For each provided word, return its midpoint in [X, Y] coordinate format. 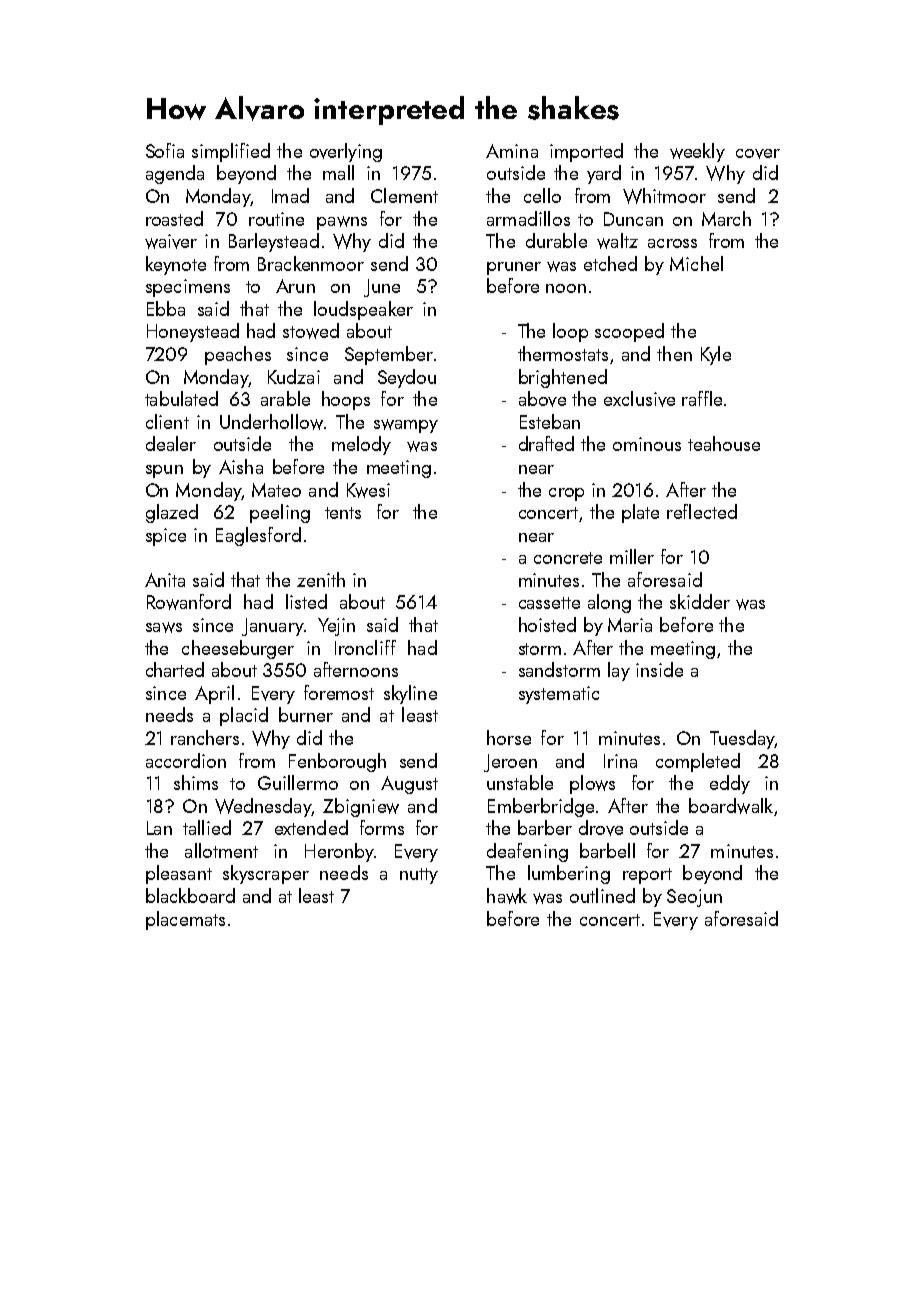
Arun [295, 286]
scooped [629, 332]
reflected [702, 511]
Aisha [241, 466]
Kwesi [368, 490]
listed [306, 601]
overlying [346, 152]
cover [758, 154]
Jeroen [510, 763]
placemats [185, 920]
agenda [175, 174]
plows [592, 784]
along [609, 603]
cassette [549, 603]
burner [306, 714]
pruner [514, 268]
